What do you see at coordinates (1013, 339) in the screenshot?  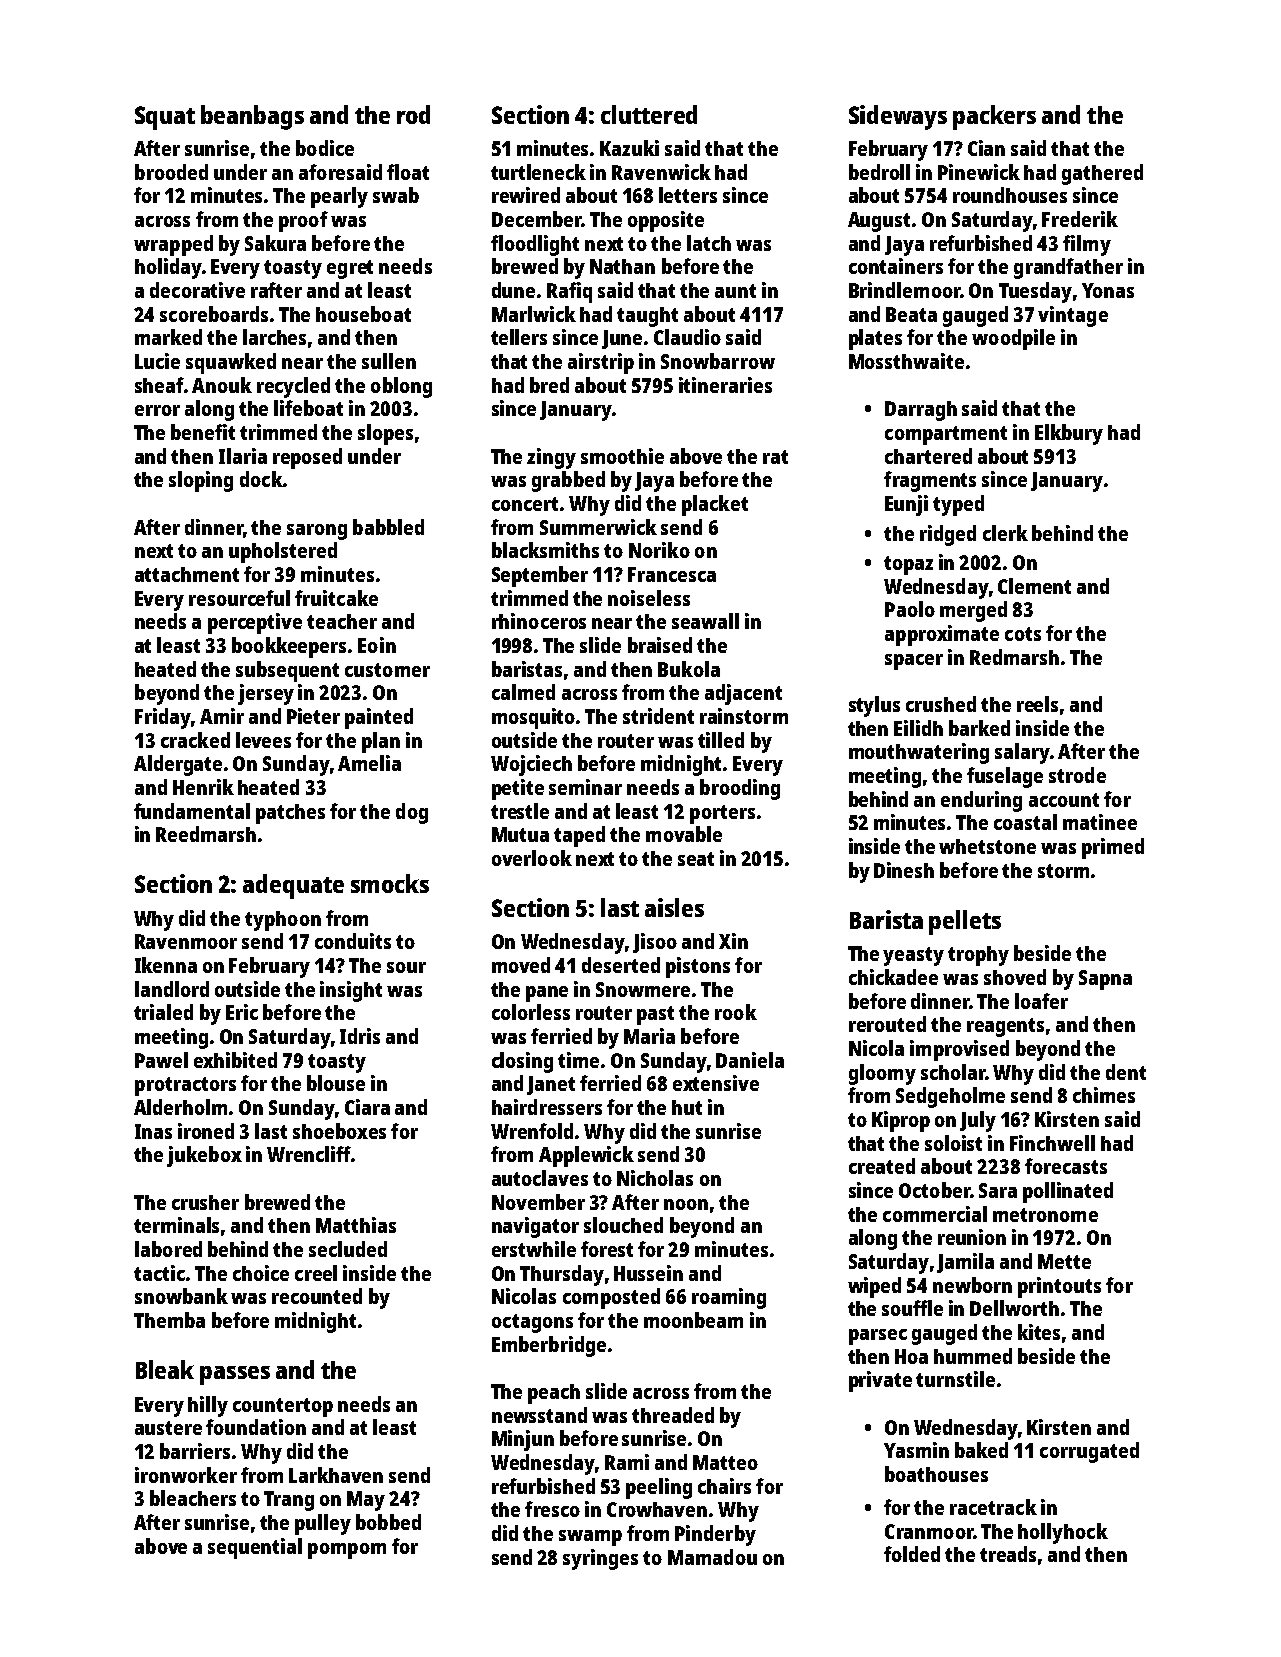 I see `woodpile` at bounding box center [1013, 339].
